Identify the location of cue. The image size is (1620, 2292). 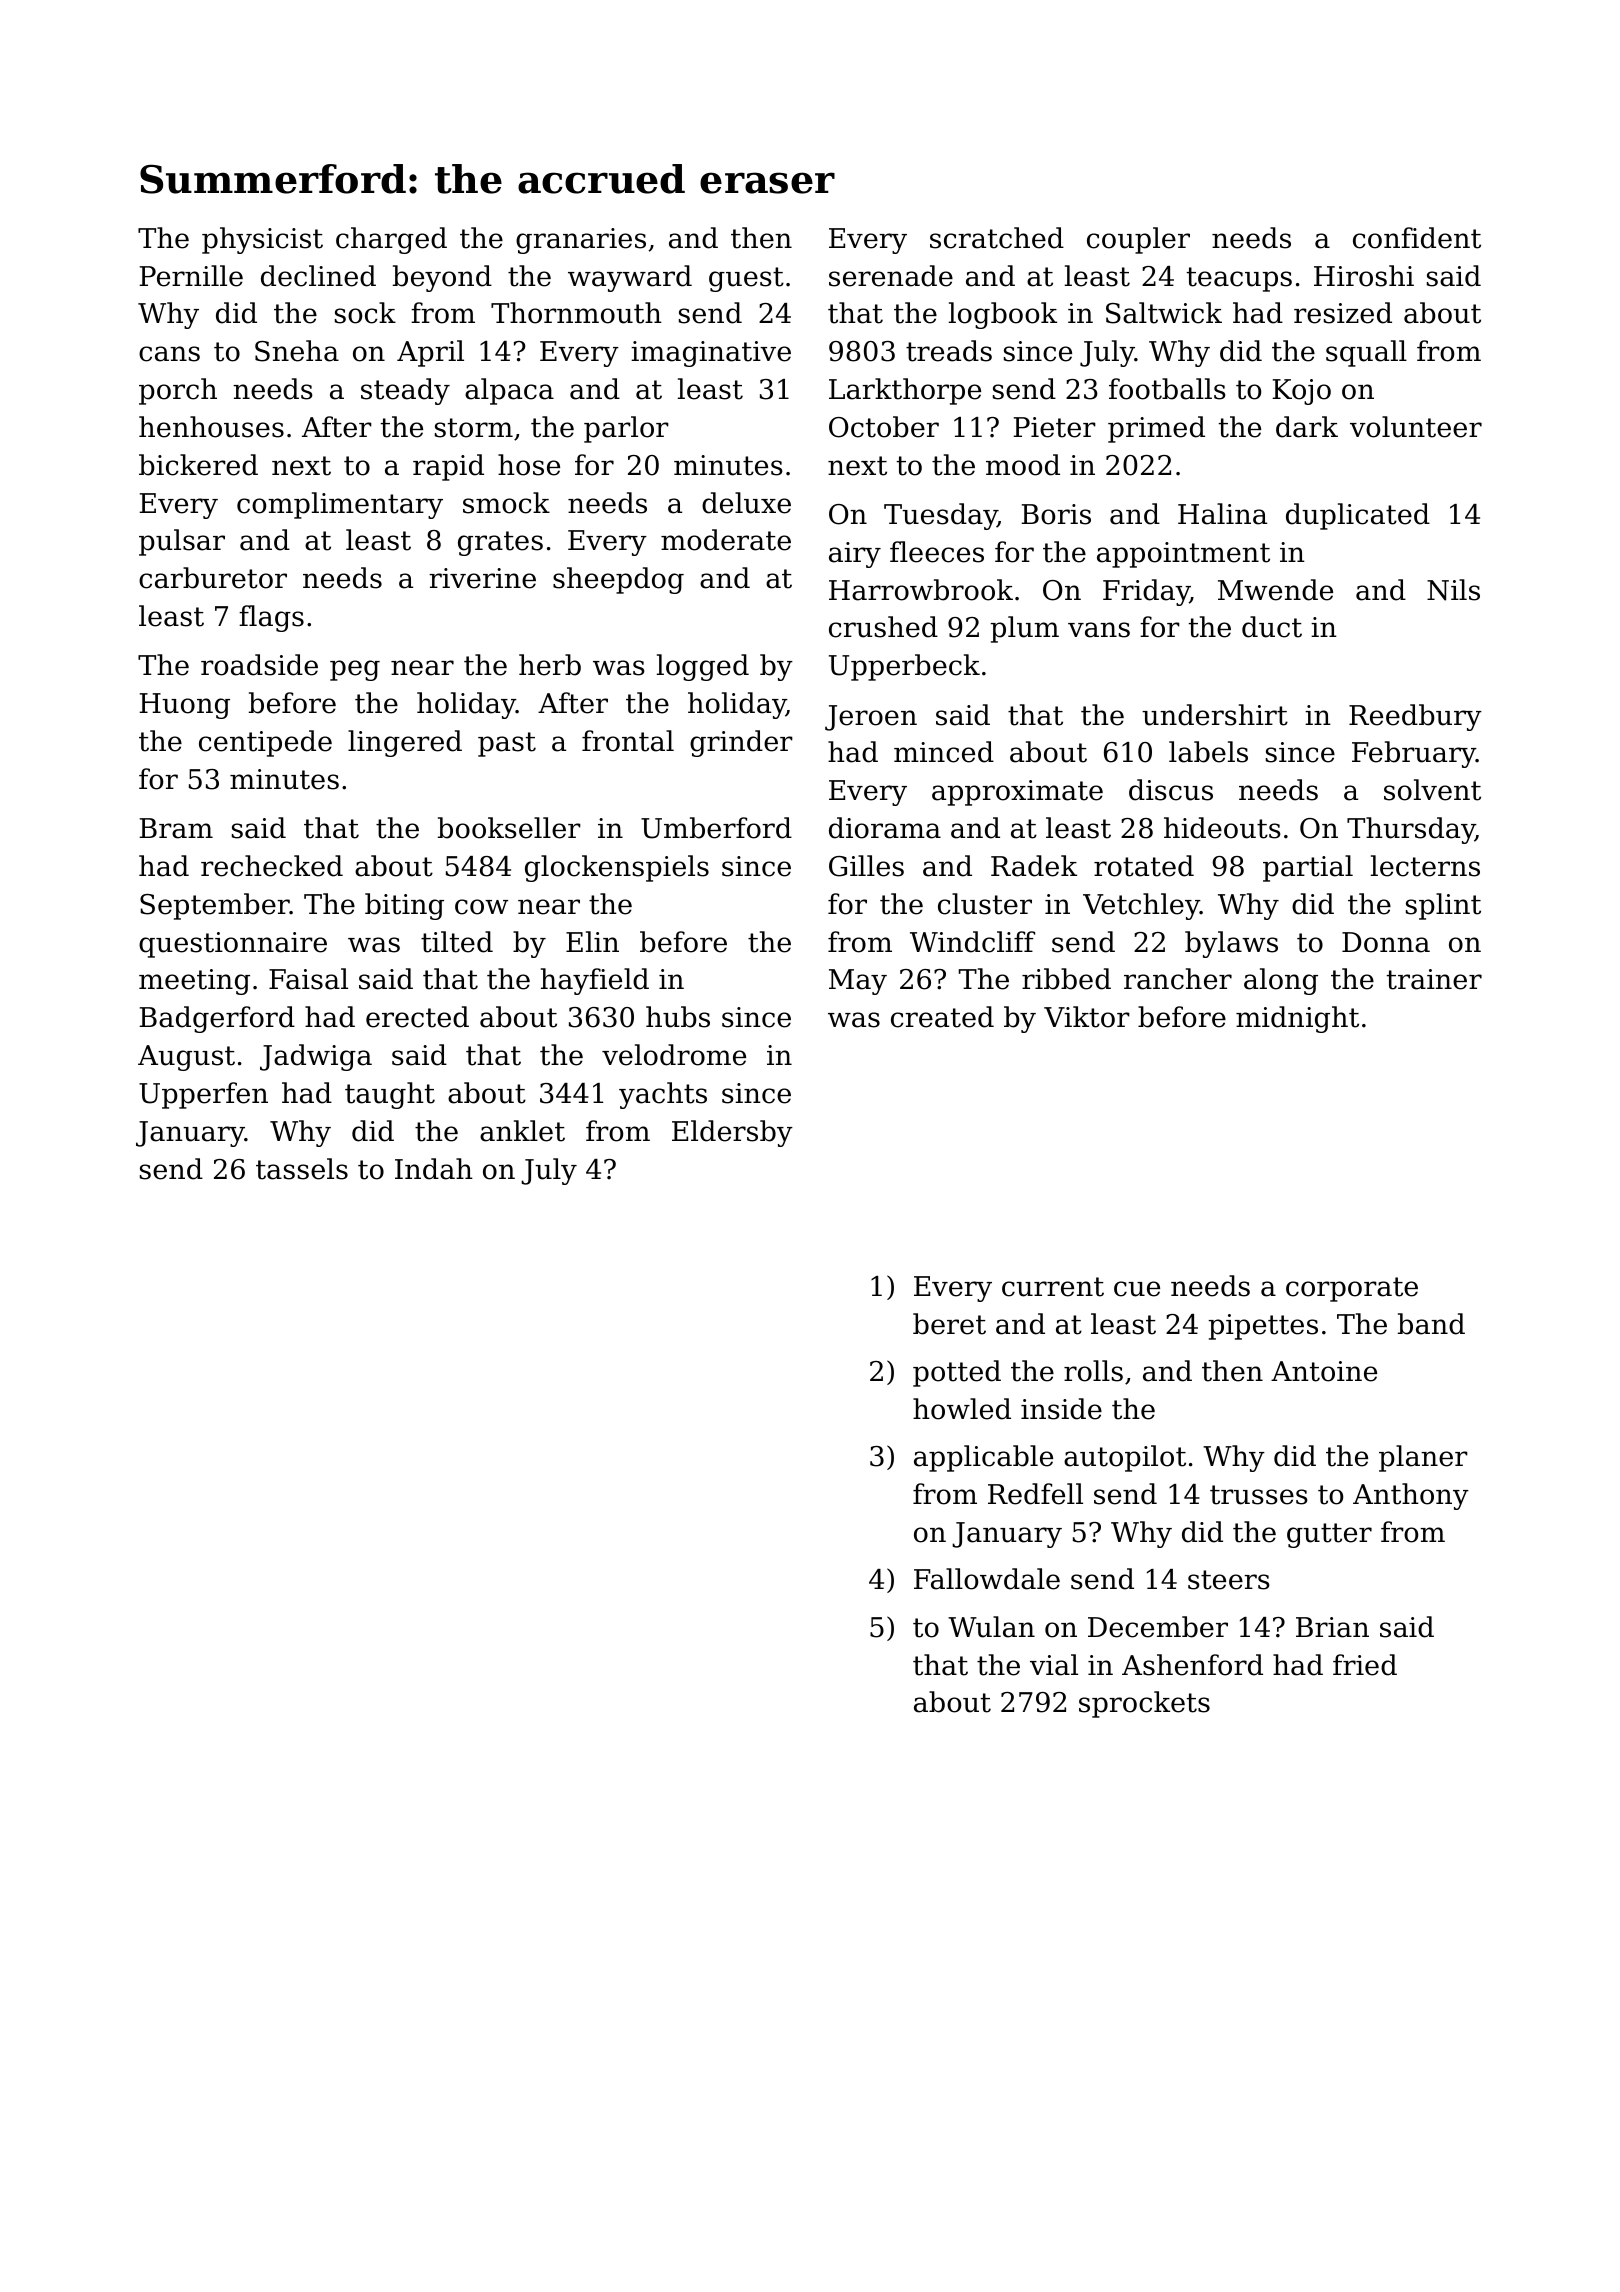
(1137, 1289).
